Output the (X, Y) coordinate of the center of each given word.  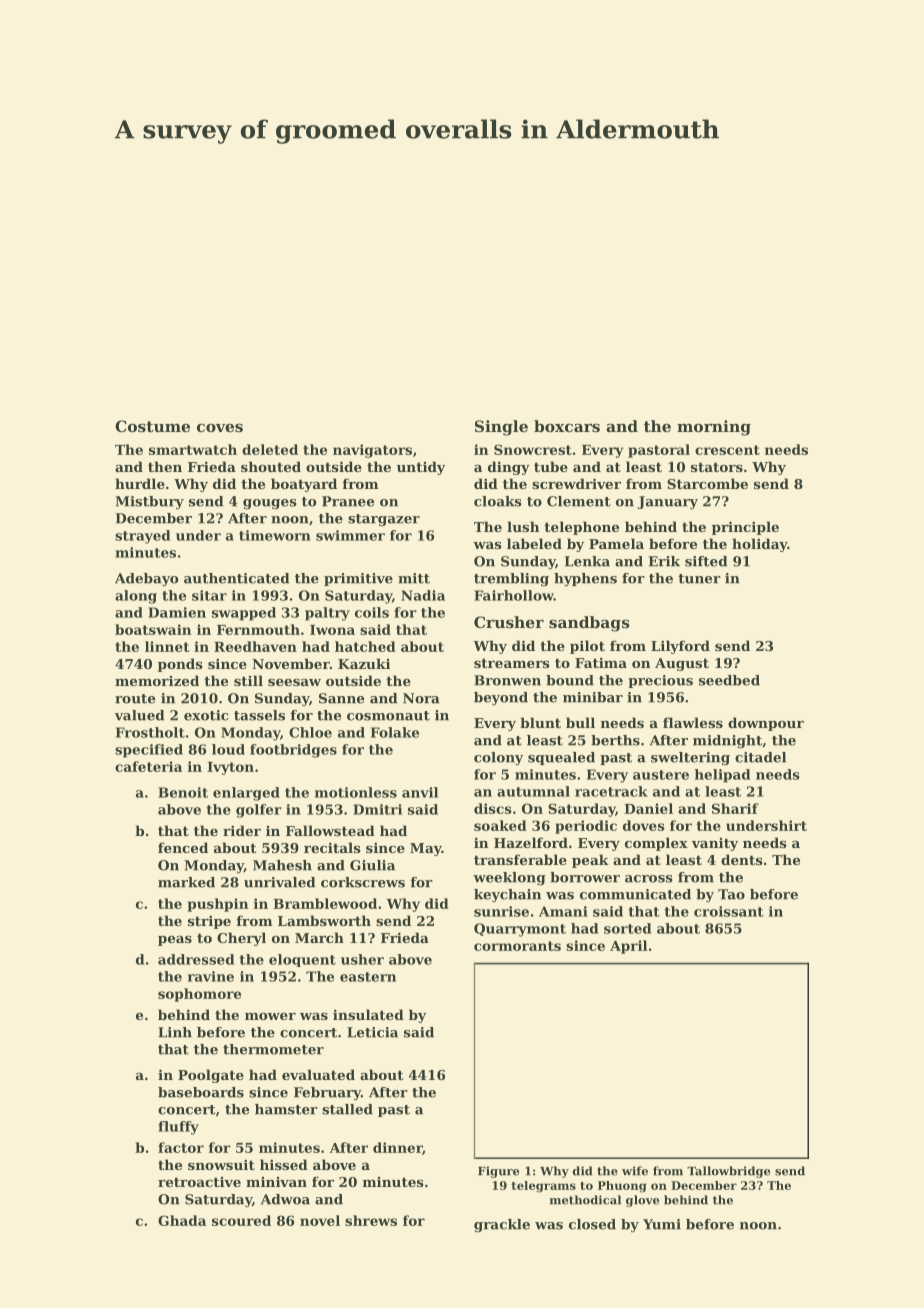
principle (745, 528)
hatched (365, 646)
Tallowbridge (728, 1172)
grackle (502, 1225)
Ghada (182, 1220)
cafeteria (148, 766)
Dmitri (377, 809)
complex (656, 844)
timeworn (275, 535)
